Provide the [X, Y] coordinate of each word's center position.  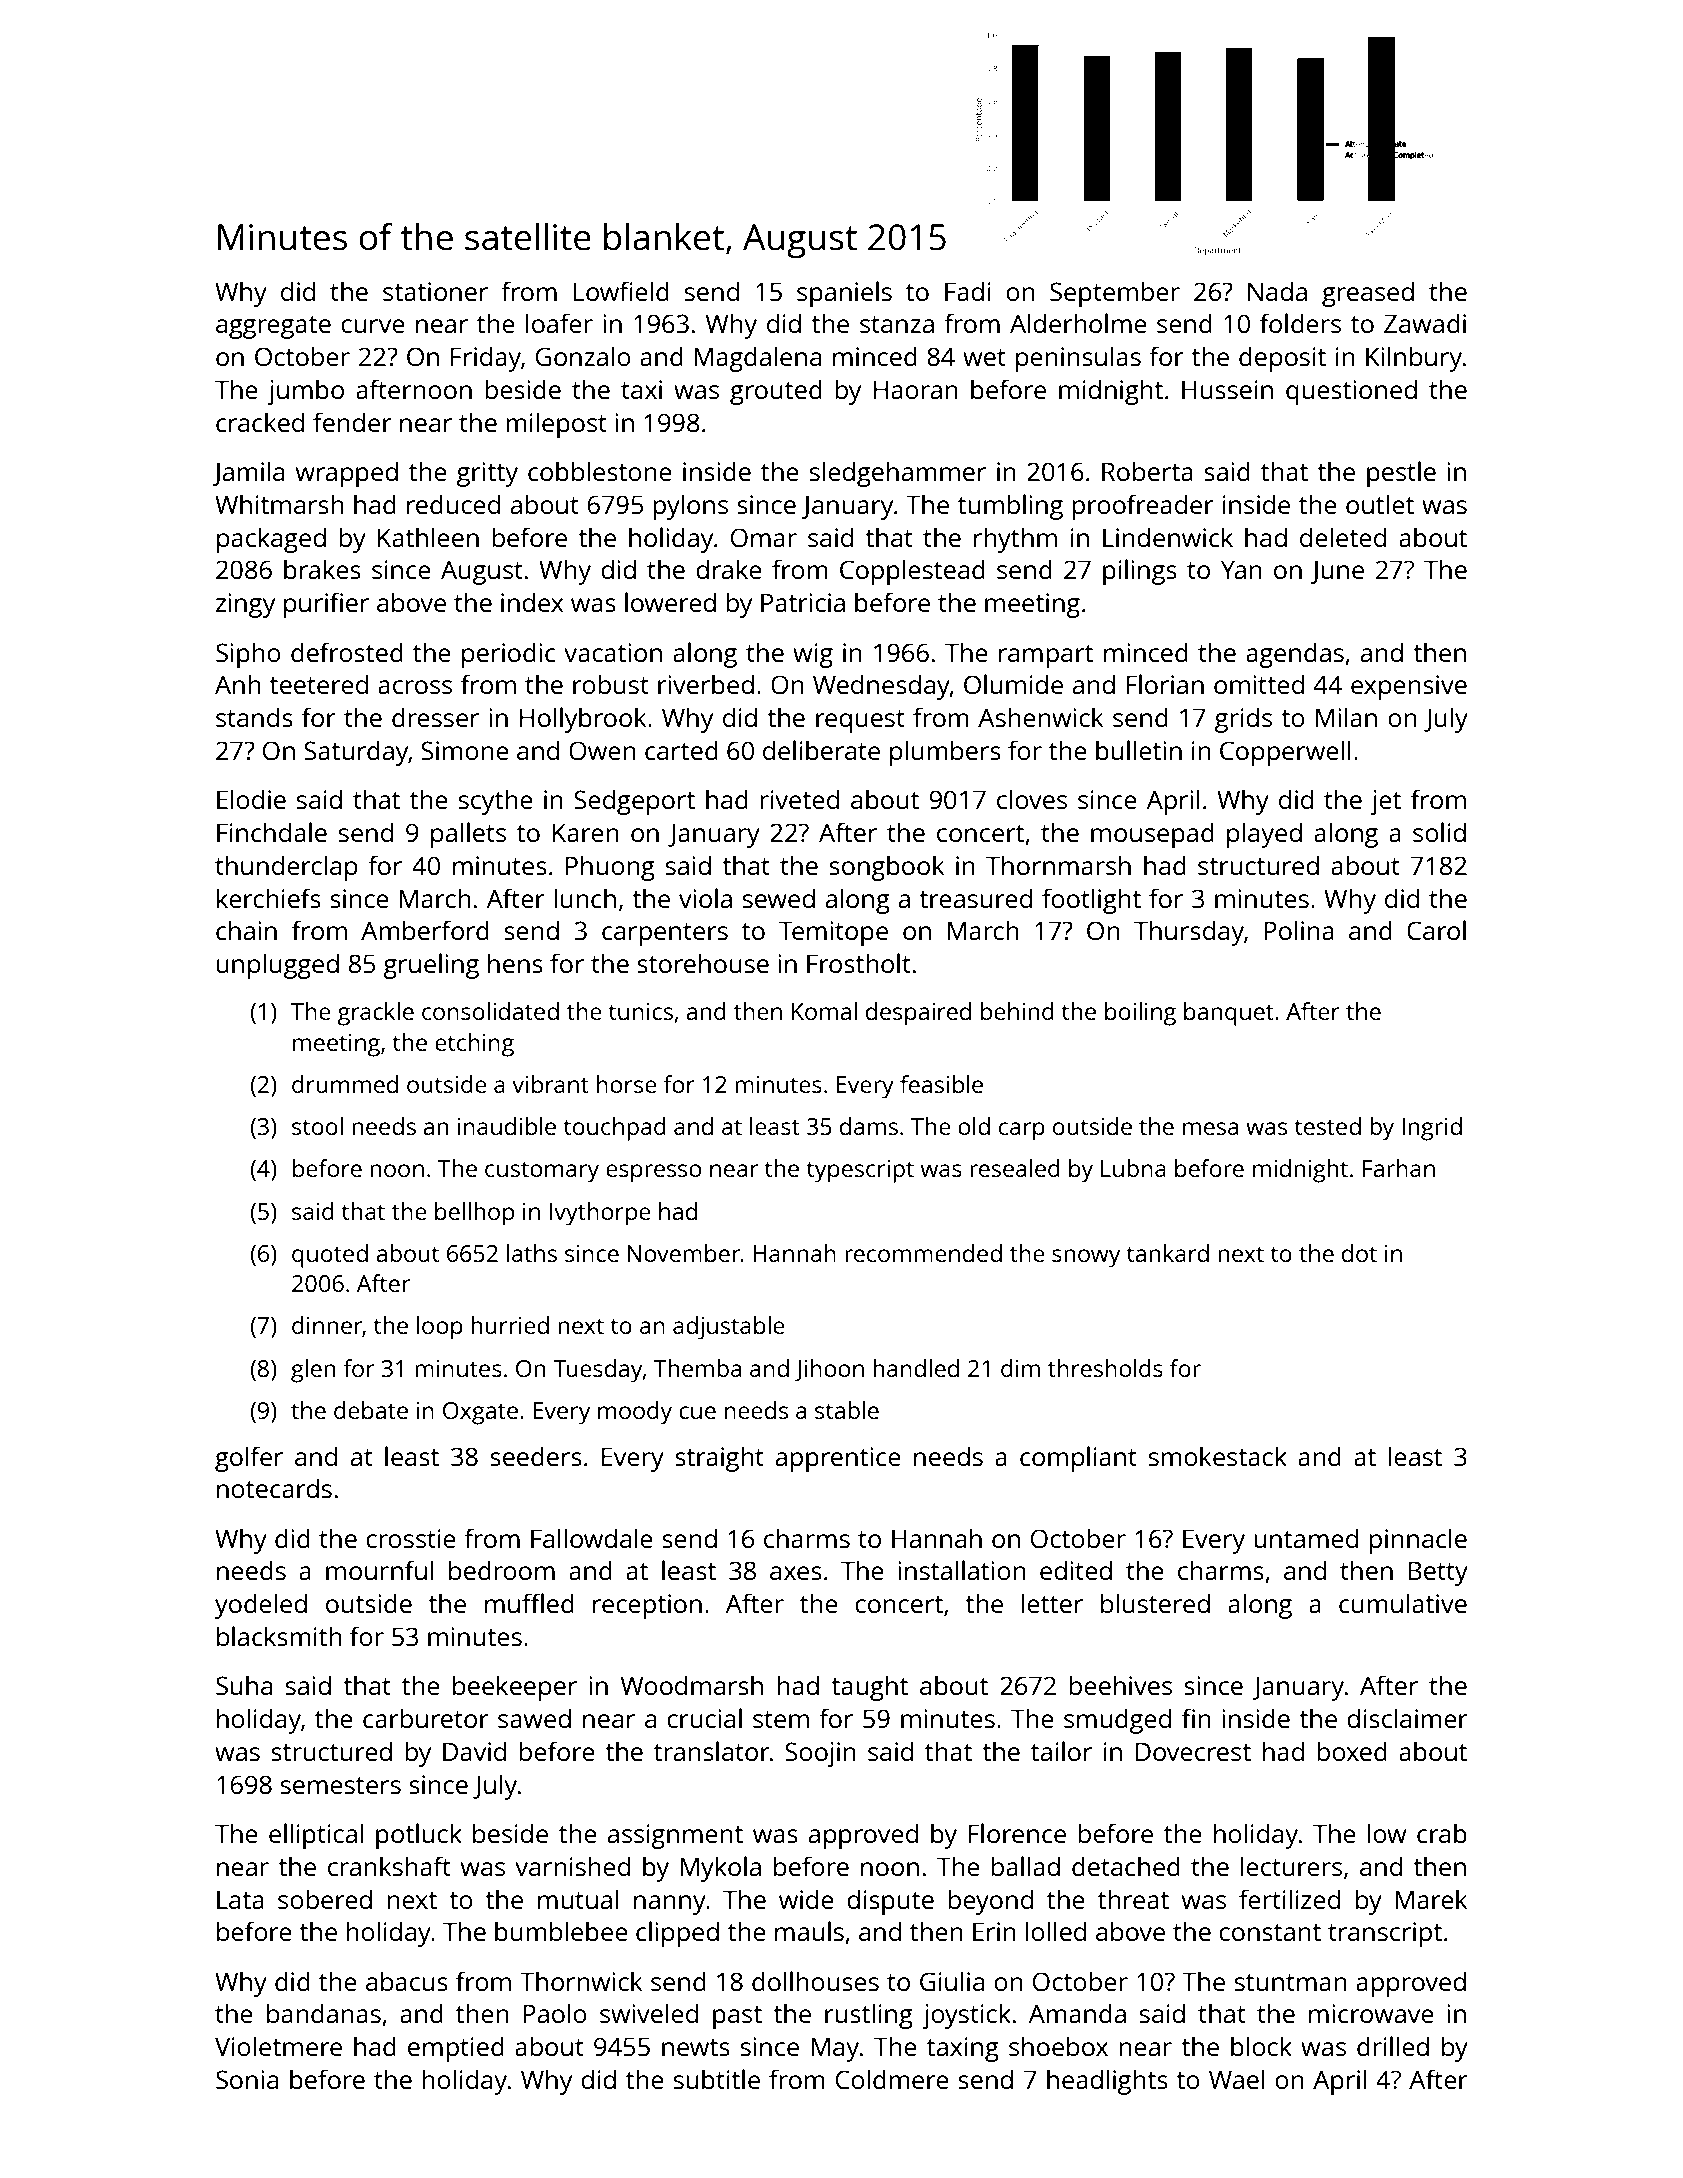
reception [647, 1606]
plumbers [945, 753]
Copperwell [1285, 753]
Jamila [248, 473]
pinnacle [1418, 1541]
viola [705, 898]
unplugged [278, 966]
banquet [1229, 1014]
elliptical [316, 1836]
